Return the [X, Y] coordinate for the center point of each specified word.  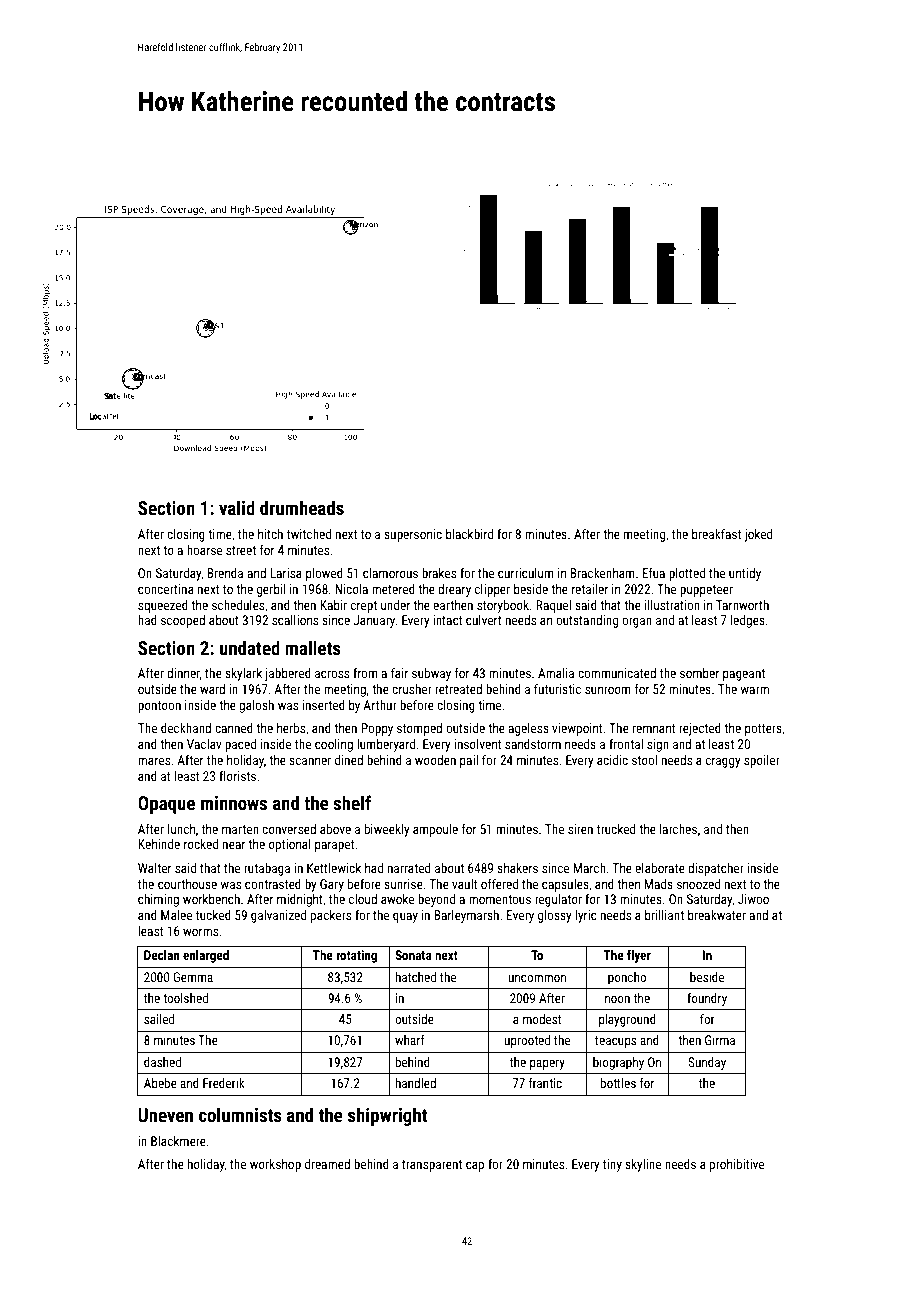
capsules [565, 885]
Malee [176, 915]
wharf [410, 1040]
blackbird [469, 534]
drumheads [302, 507]
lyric [586, 916]
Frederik [224, 1083]
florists [237, 776]
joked [758, 535]
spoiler [762, 761]
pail [469, 761]
